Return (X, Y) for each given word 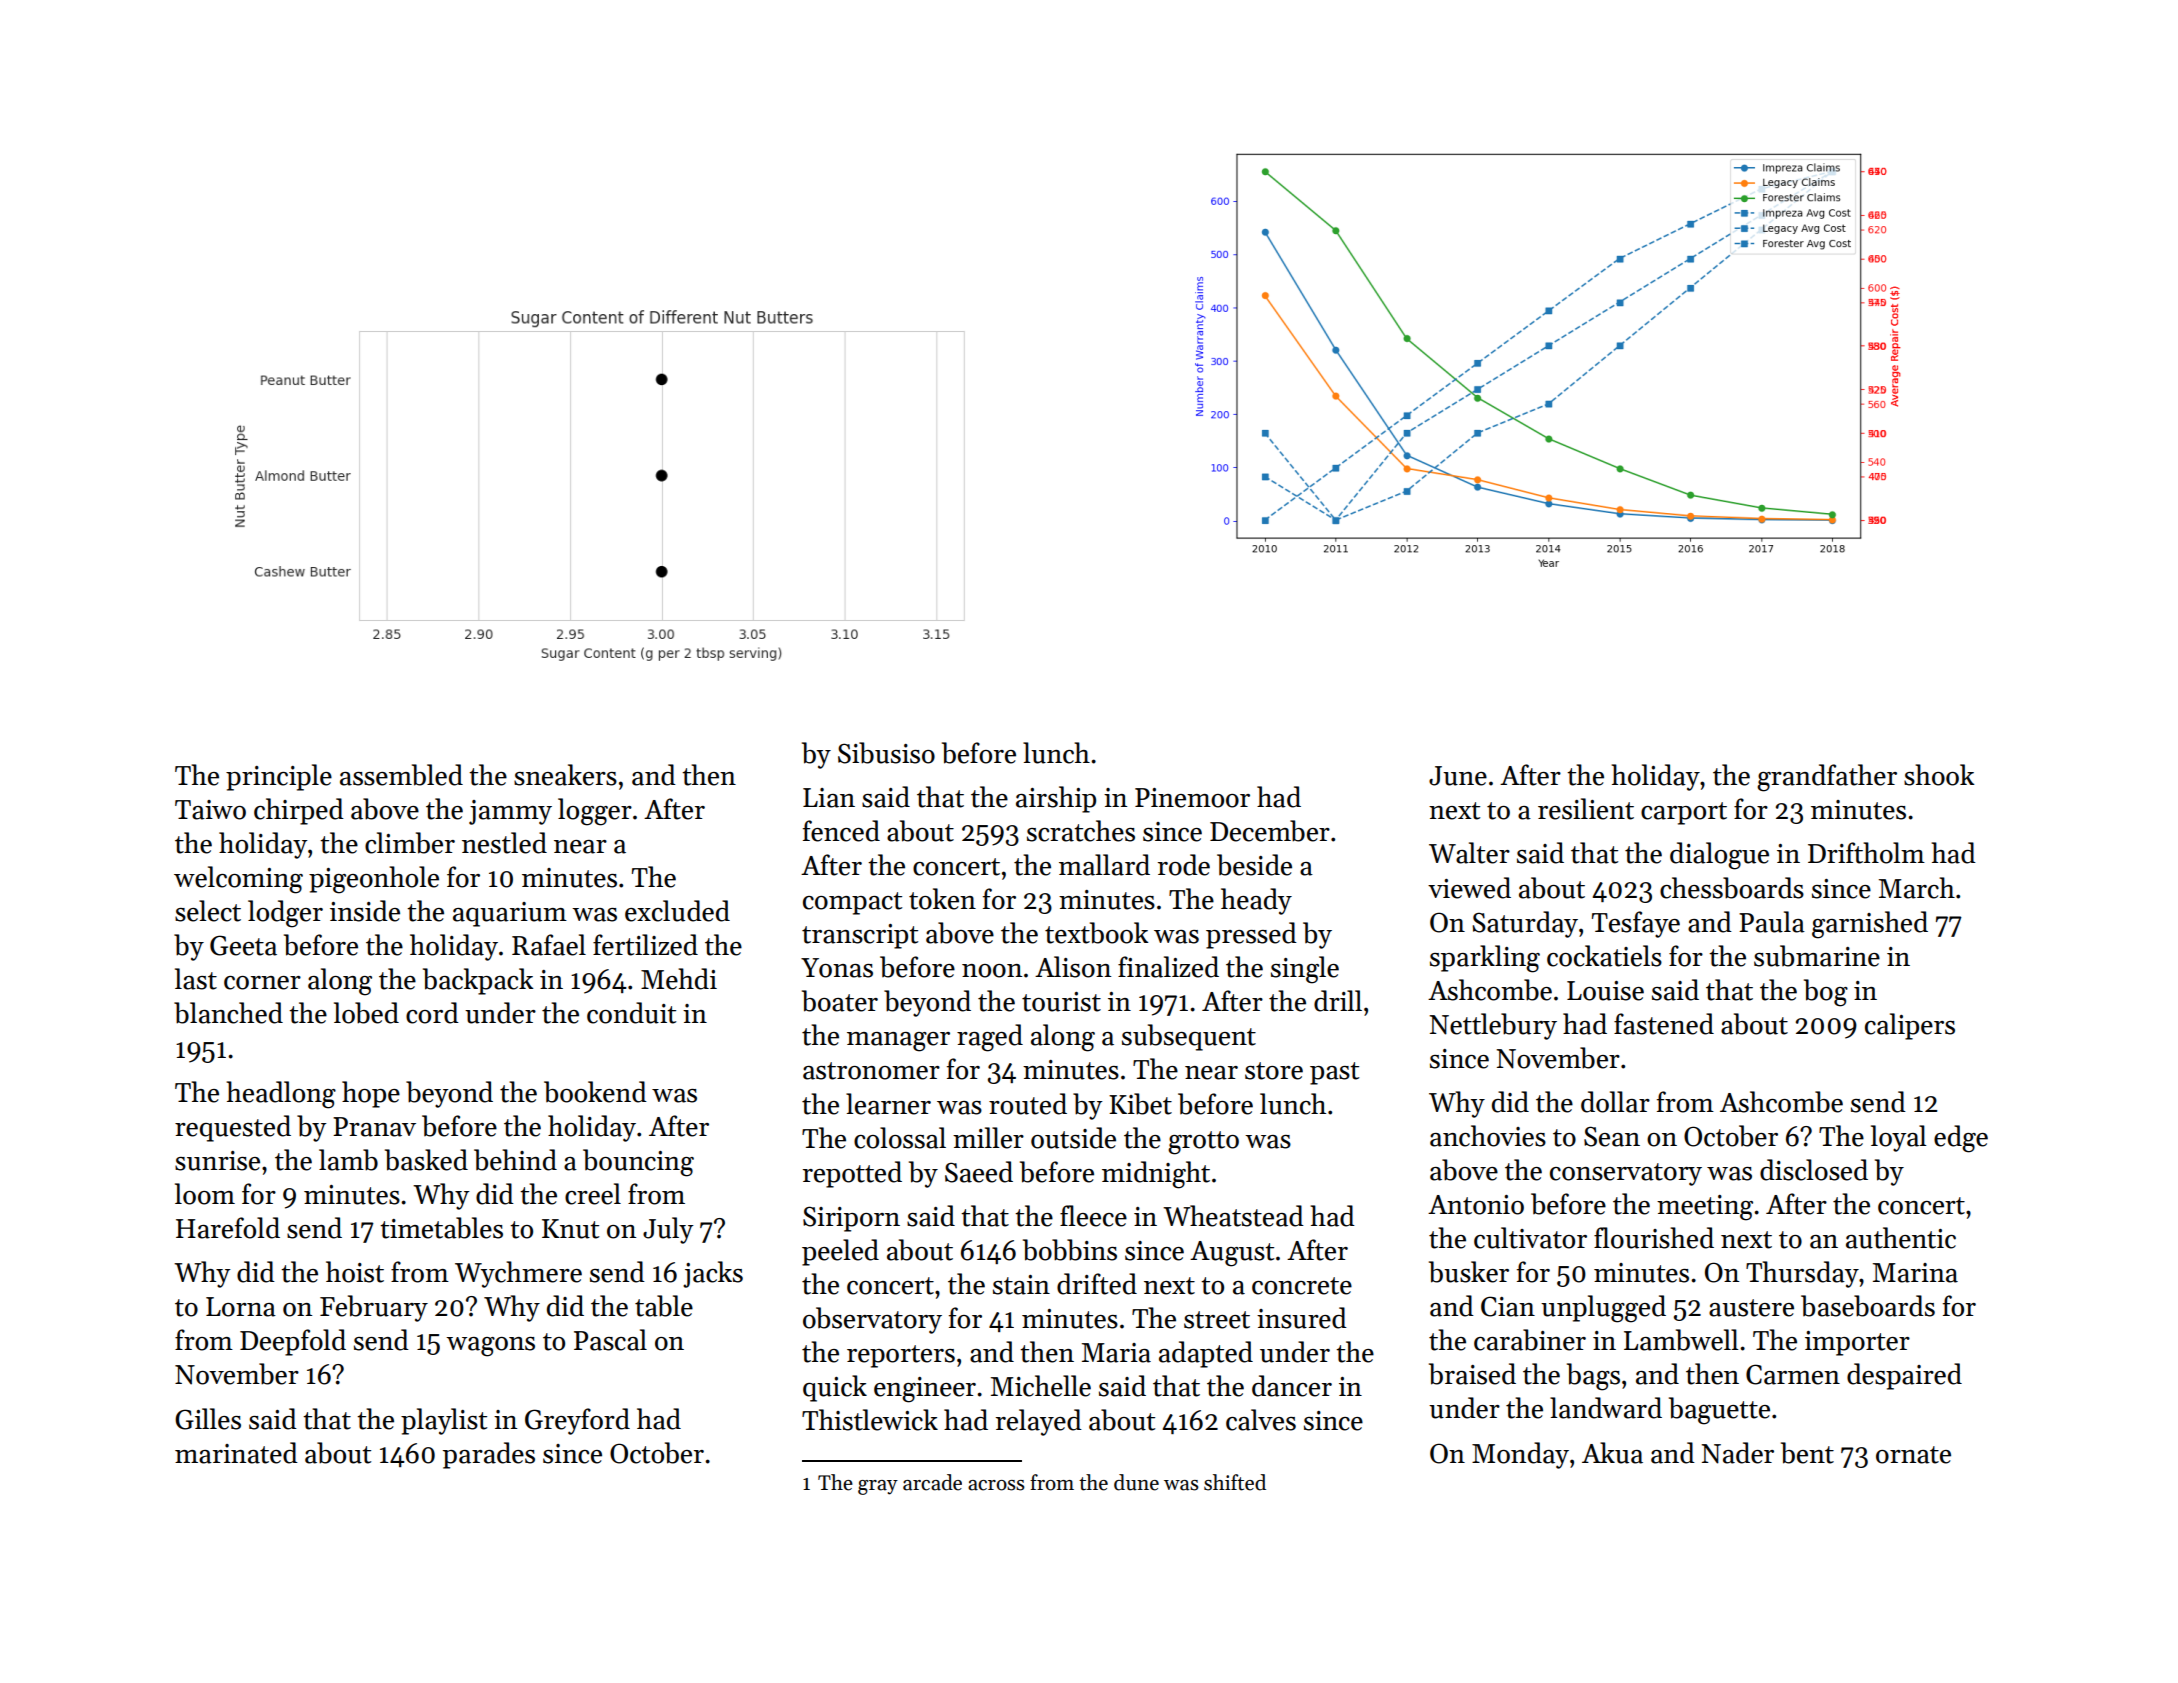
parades (489, 1455)
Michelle (1041, 1386)
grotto (1203, 1143)
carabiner (1530, 1340)
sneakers (565, 775)
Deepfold (293, 1342)
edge (1961, 1139)
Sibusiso (886, 753)
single (1305, 970)
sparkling (1485, 959)
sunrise (217, 1161)
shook (1939, 775)
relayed (1039, 1422)
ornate (1913, 1455)
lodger (285, 914)
